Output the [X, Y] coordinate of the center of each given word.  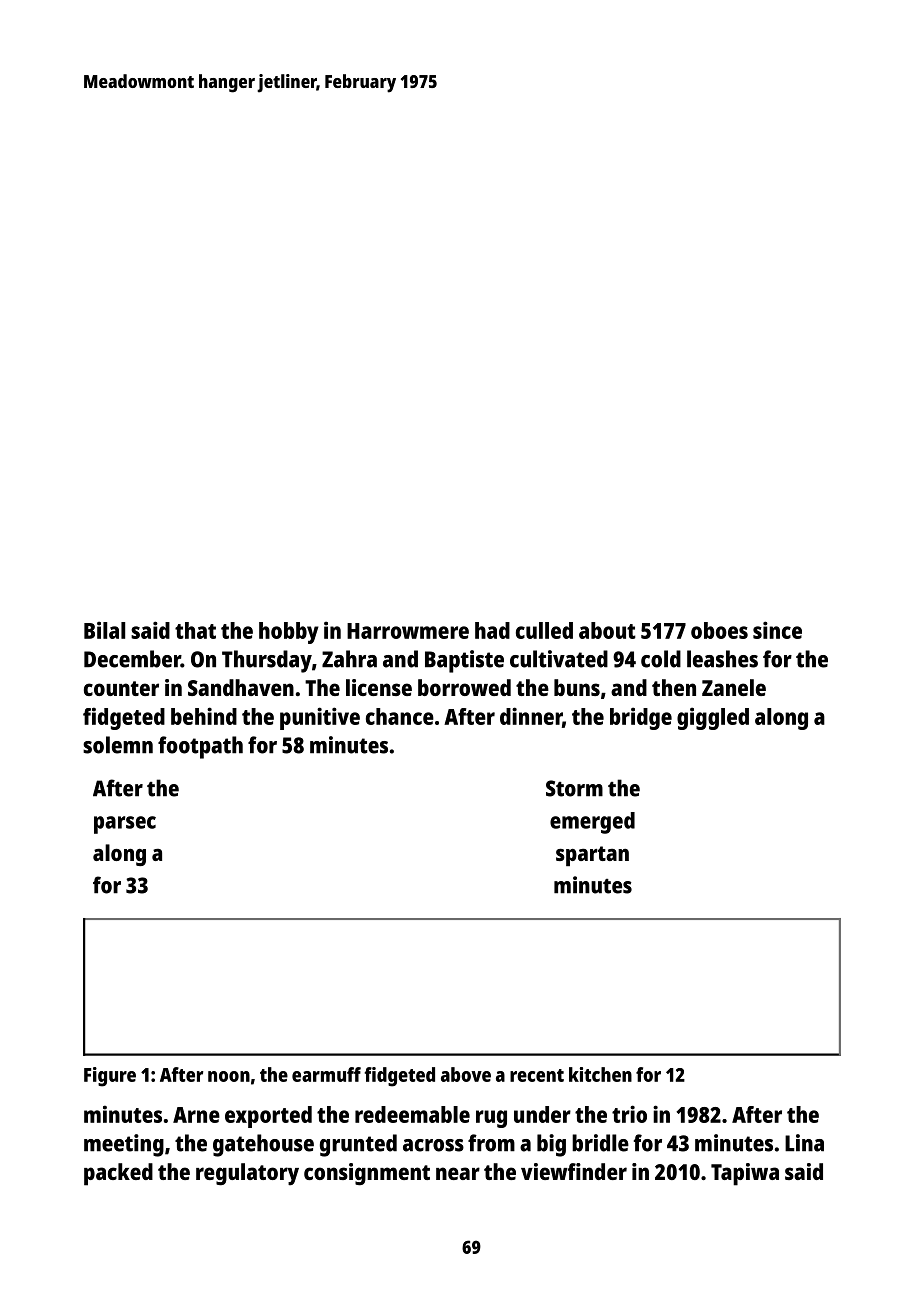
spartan [592, 856]
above [466, 1074]
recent [537, 1075]
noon [229, 1076]
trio [629, 1114]
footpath [200, 747]
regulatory [247, 1174]
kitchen [600, 1074]
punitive [320, 718]
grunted [358, 1145]
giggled [713, 718]
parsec [125, 825]
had [492, 630]
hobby [289, 633]
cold [661, 659]
